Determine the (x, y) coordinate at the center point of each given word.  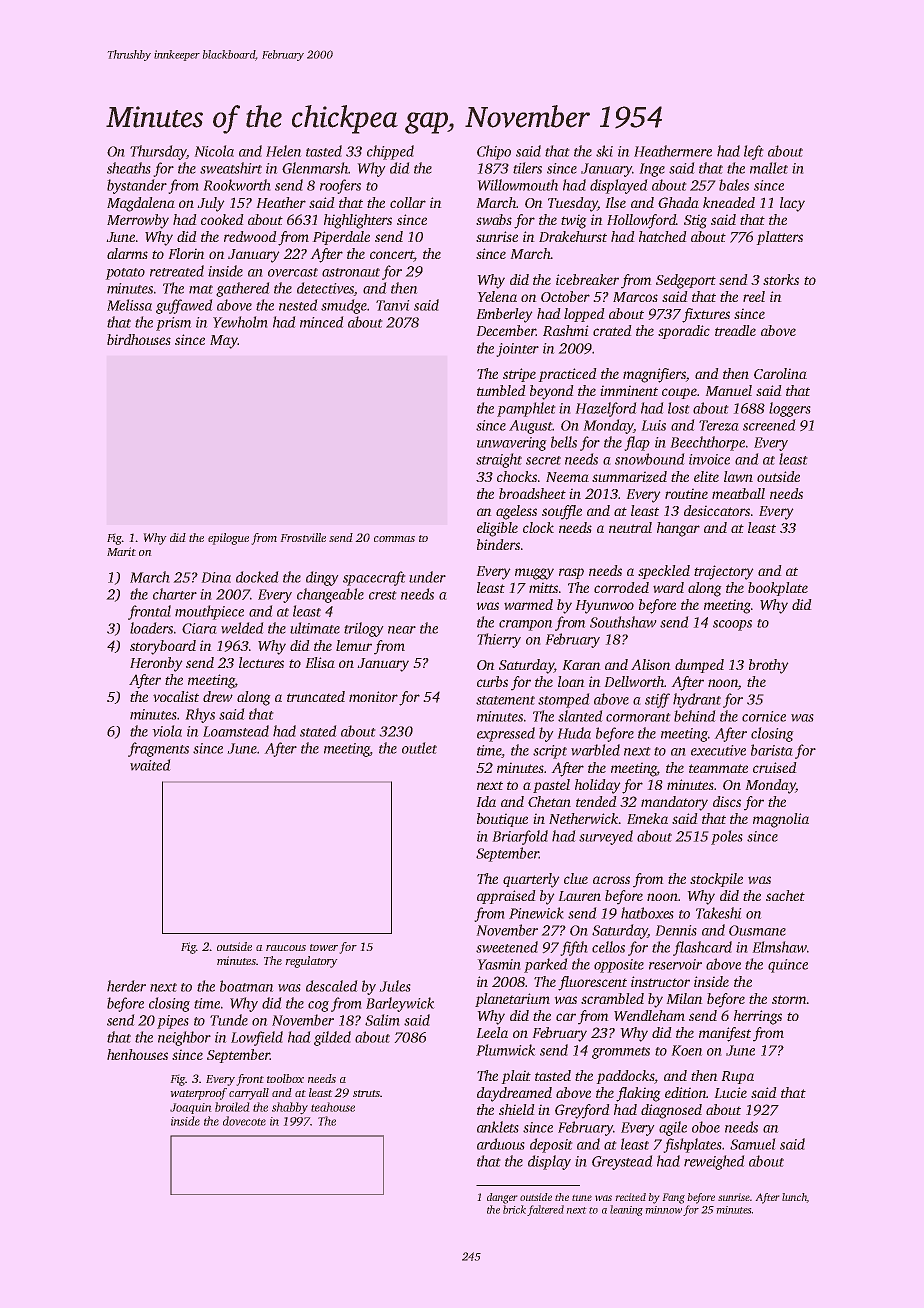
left (754, 152)
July (211, 204)
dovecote (244, 1121)
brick (514, 1209)
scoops (732, 625)
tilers (527, 168)
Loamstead (236, 731)
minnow (663, 1210)
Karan (581, 665)
